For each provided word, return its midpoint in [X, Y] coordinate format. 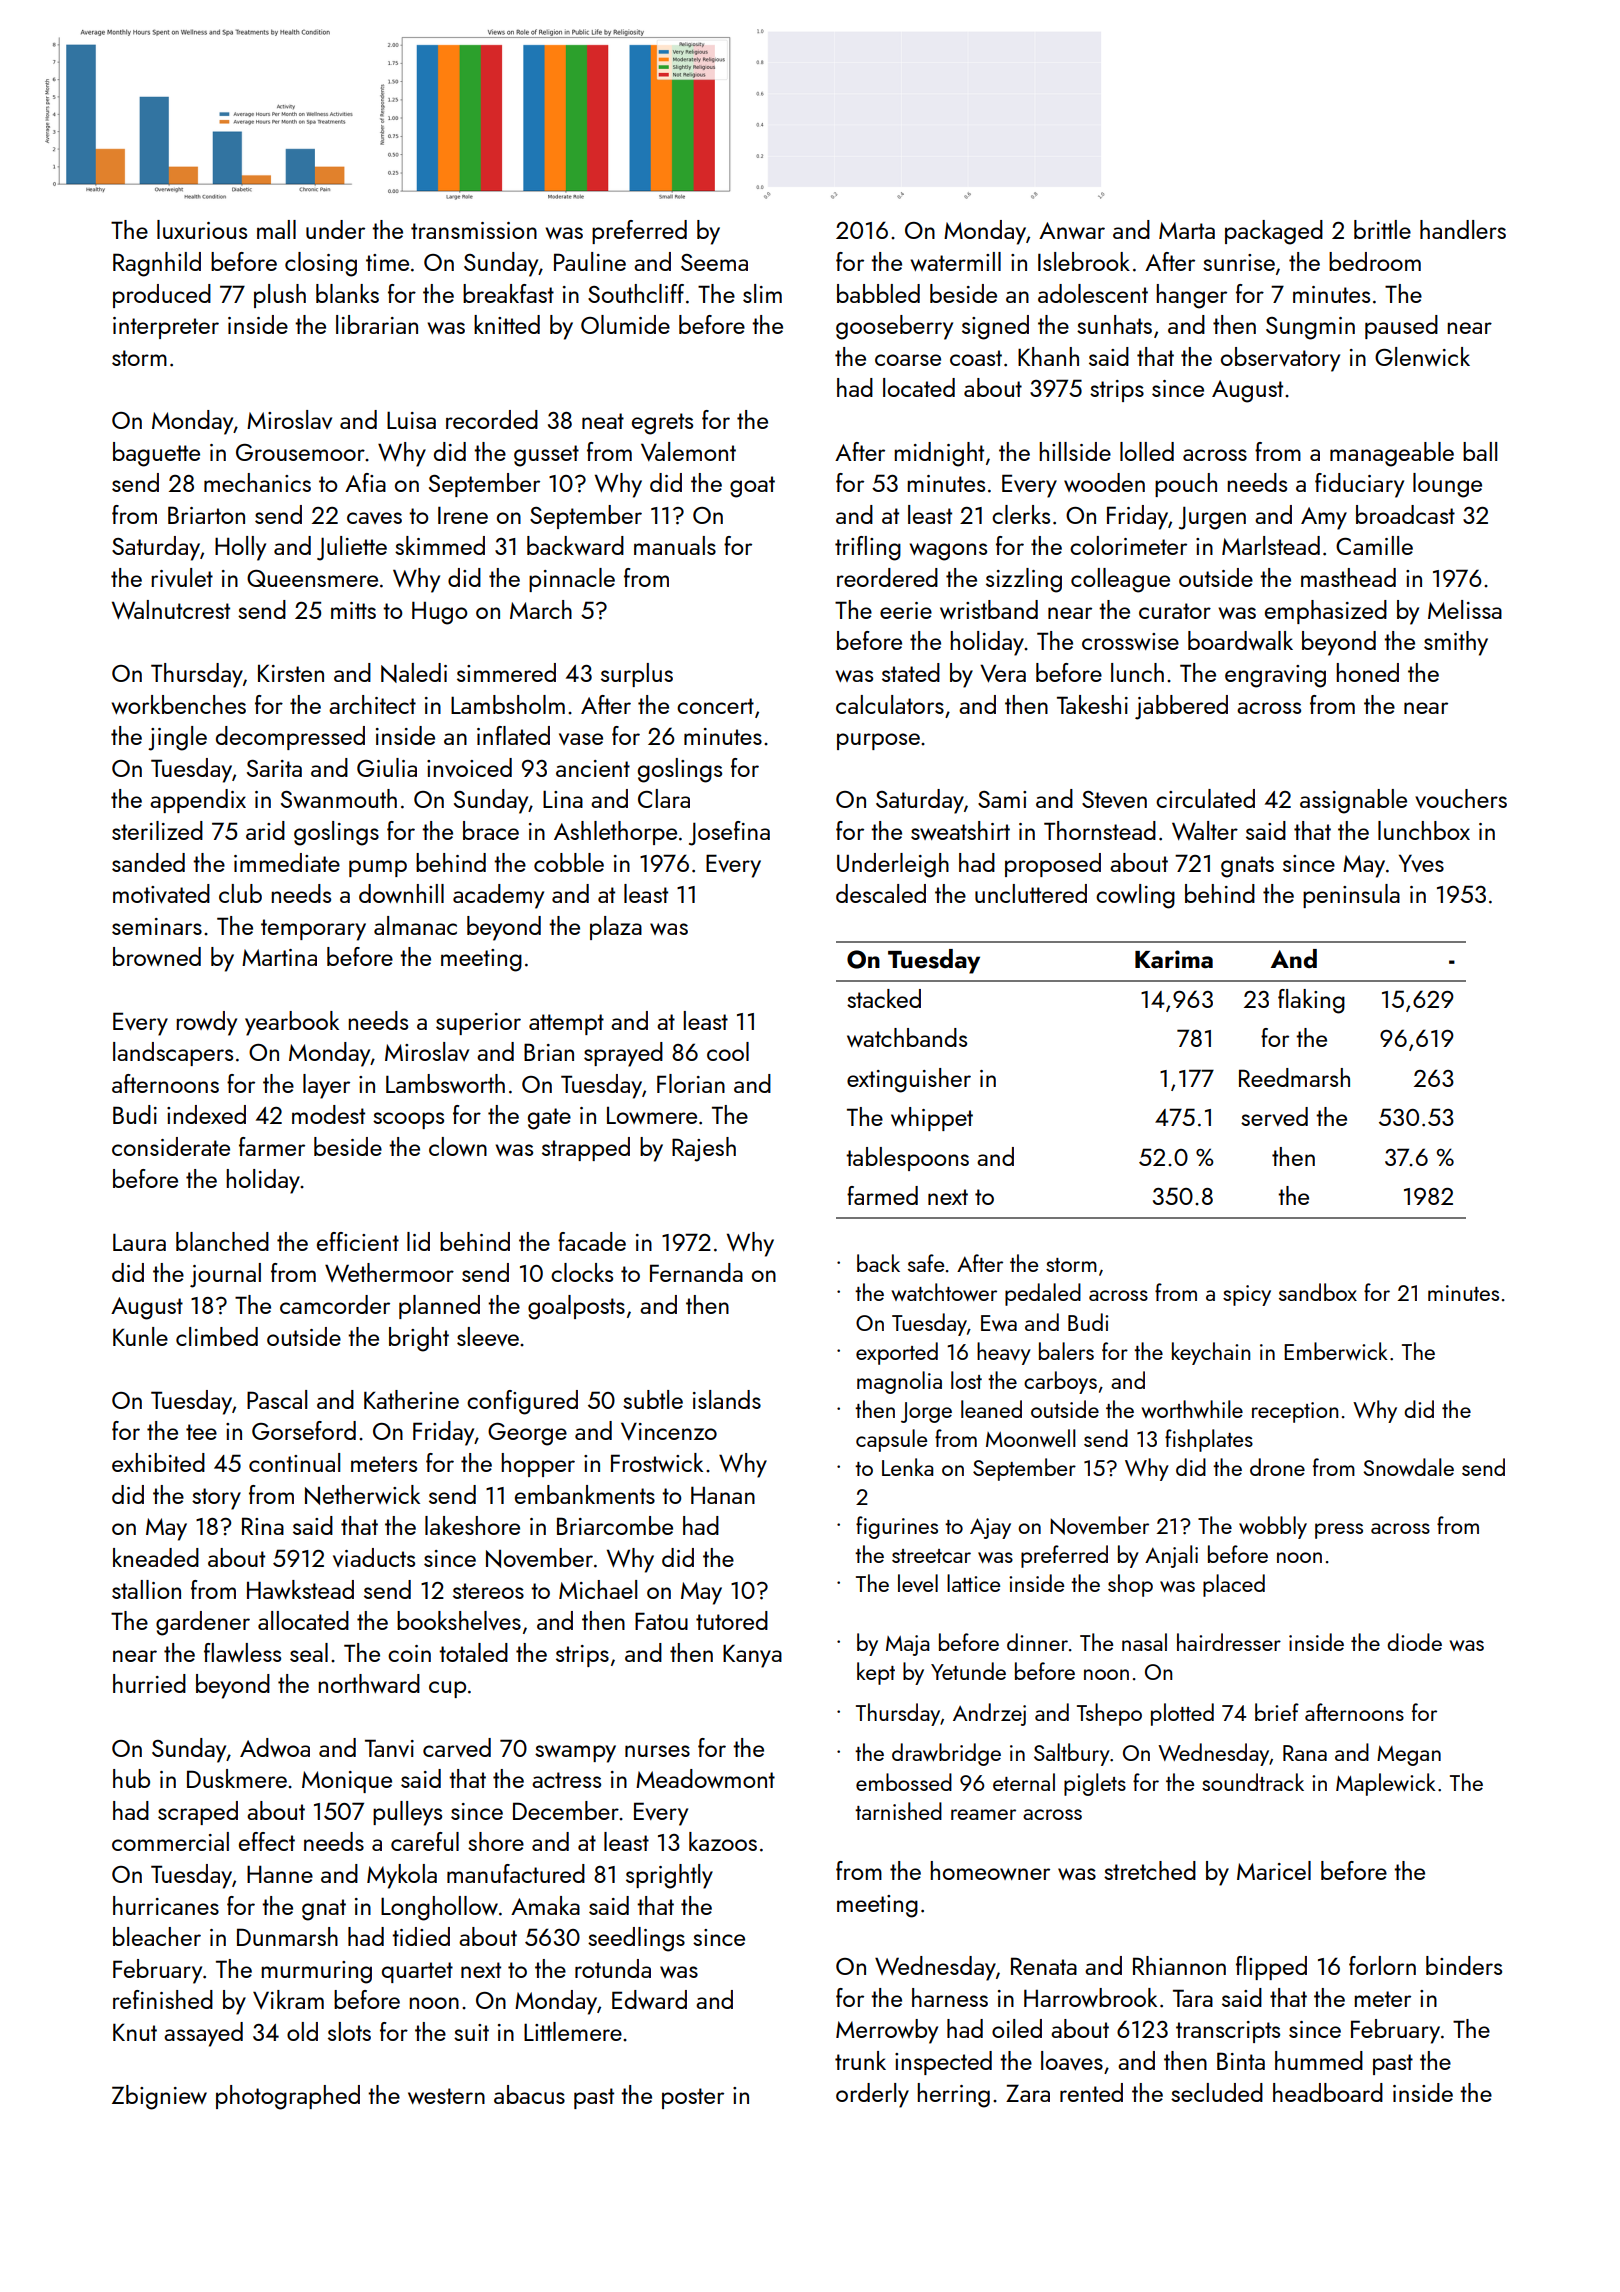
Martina [279, 957]
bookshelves [459, 1620]
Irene [463, 515]
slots [349, 2031]
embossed [904, 1782]
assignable [1353, 801]
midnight [939, 454]
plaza [616, 928]
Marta [1187, 230]
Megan [1409, 1756]
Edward [649, 1999]
